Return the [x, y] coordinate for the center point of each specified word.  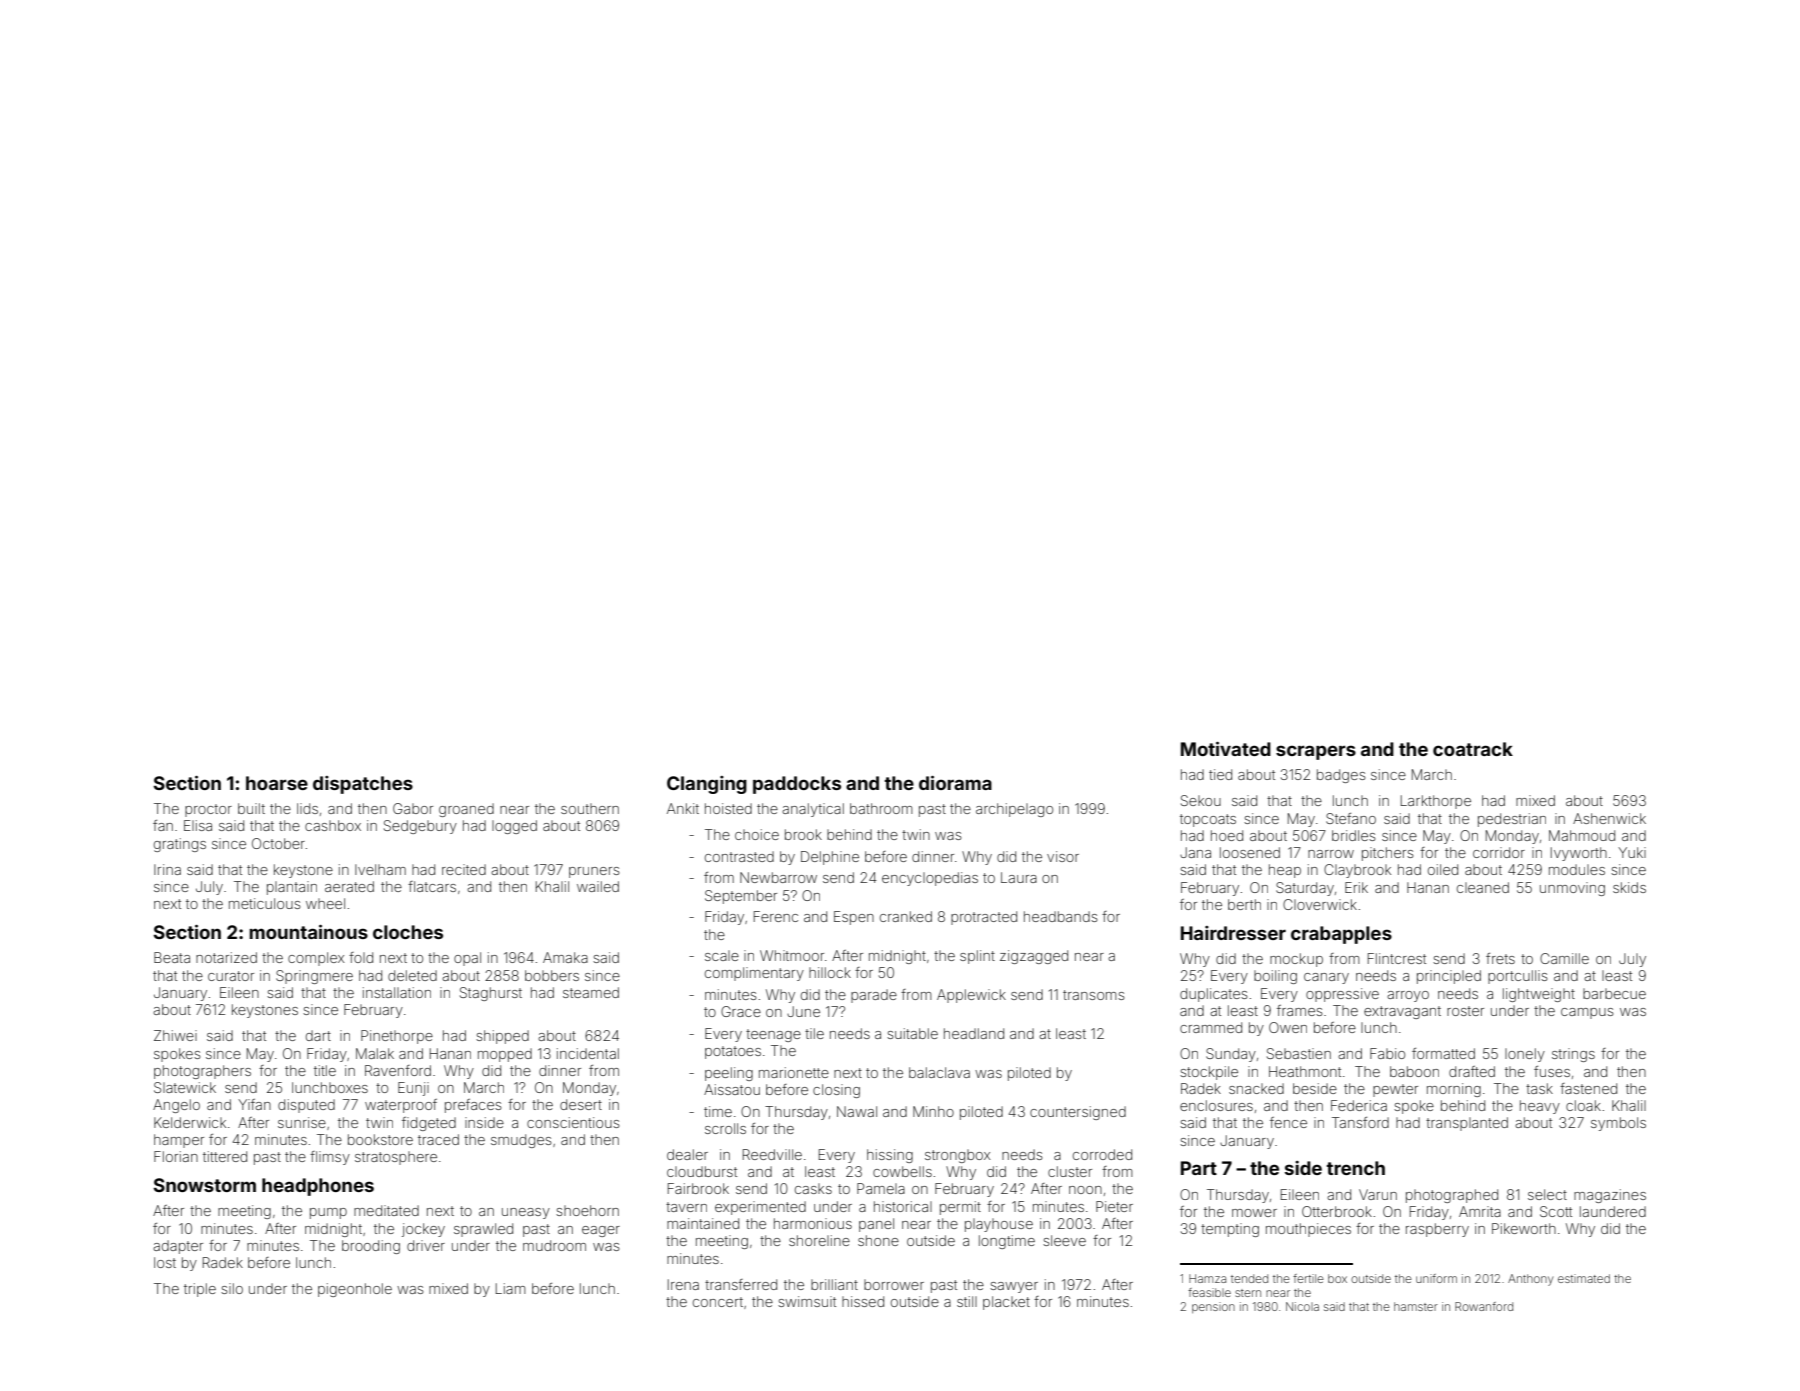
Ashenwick [1609, 818]
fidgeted [429, 1124]
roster [1465, 1011]
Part [1199, 1168]
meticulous [265, 903]
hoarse [277, 783]
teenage [773, 1035]
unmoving [1572, 889]
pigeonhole [355, 1290]
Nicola [1302, 1306]
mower [1254, 1213]
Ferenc [776, 916]
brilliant [834, 1284]
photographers [202, 1072]
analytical [813, 810]
